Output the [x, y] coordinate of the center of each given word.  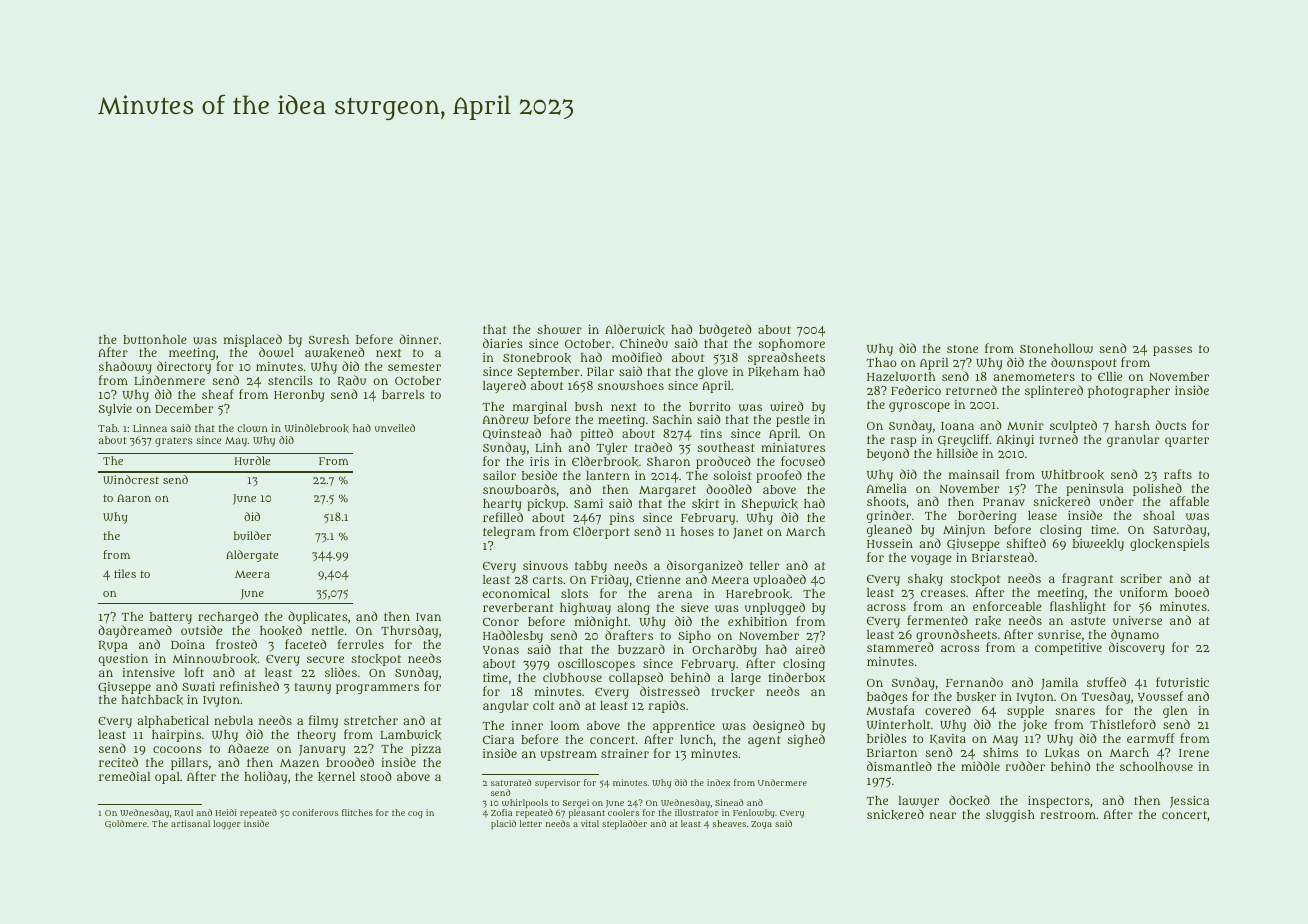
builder [252, 535]
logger [226, 824]
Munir [1025, 425]
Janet [748, 533]
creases [943, 593]
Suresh [329, 339]
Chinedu [644, 343]
